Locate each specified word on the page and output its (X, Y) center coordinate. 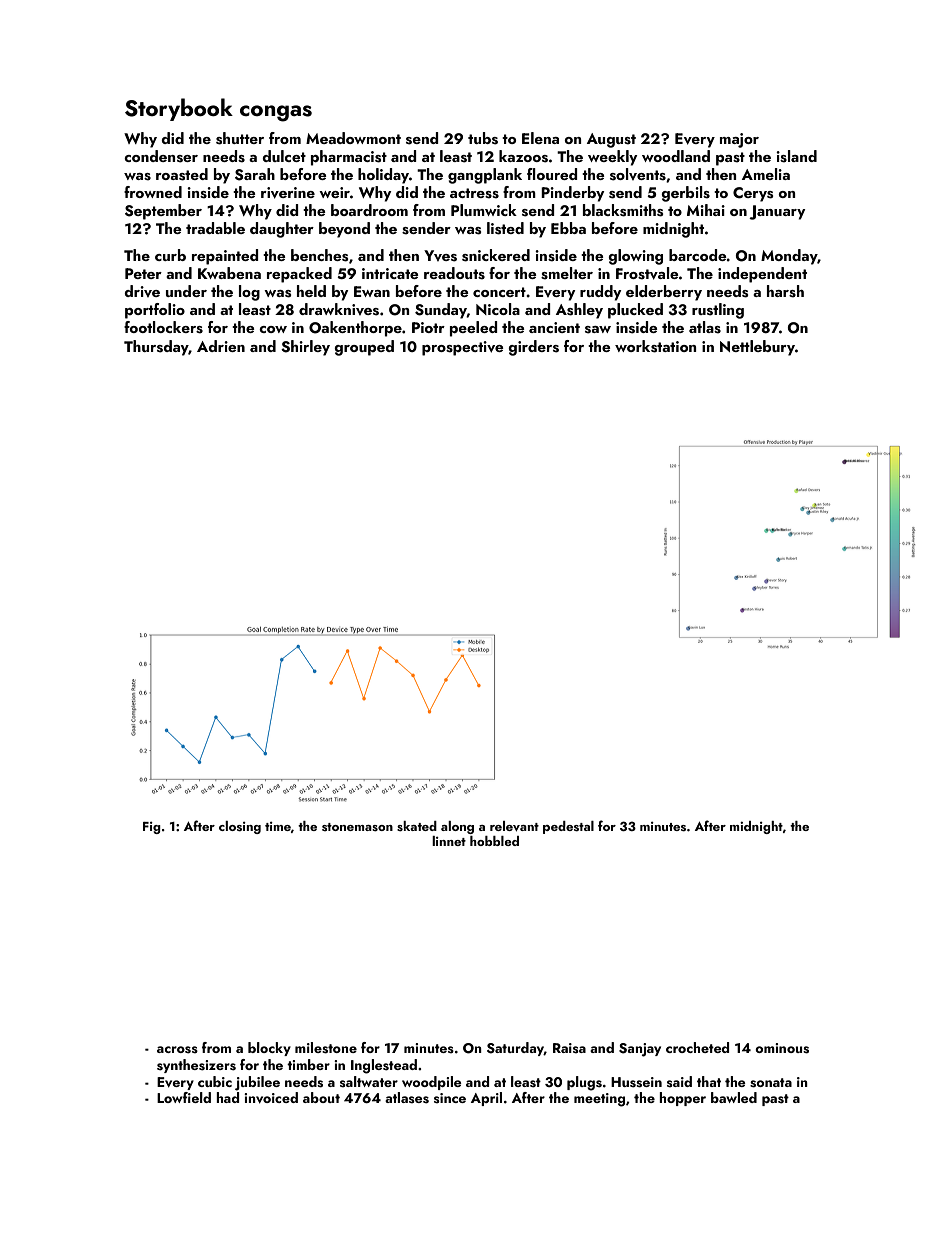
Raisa (569, 1048)
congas (276, 113)
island (796, 156)
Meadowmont (353, 138)
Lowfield (184, 1097)
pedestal (568, 827)
